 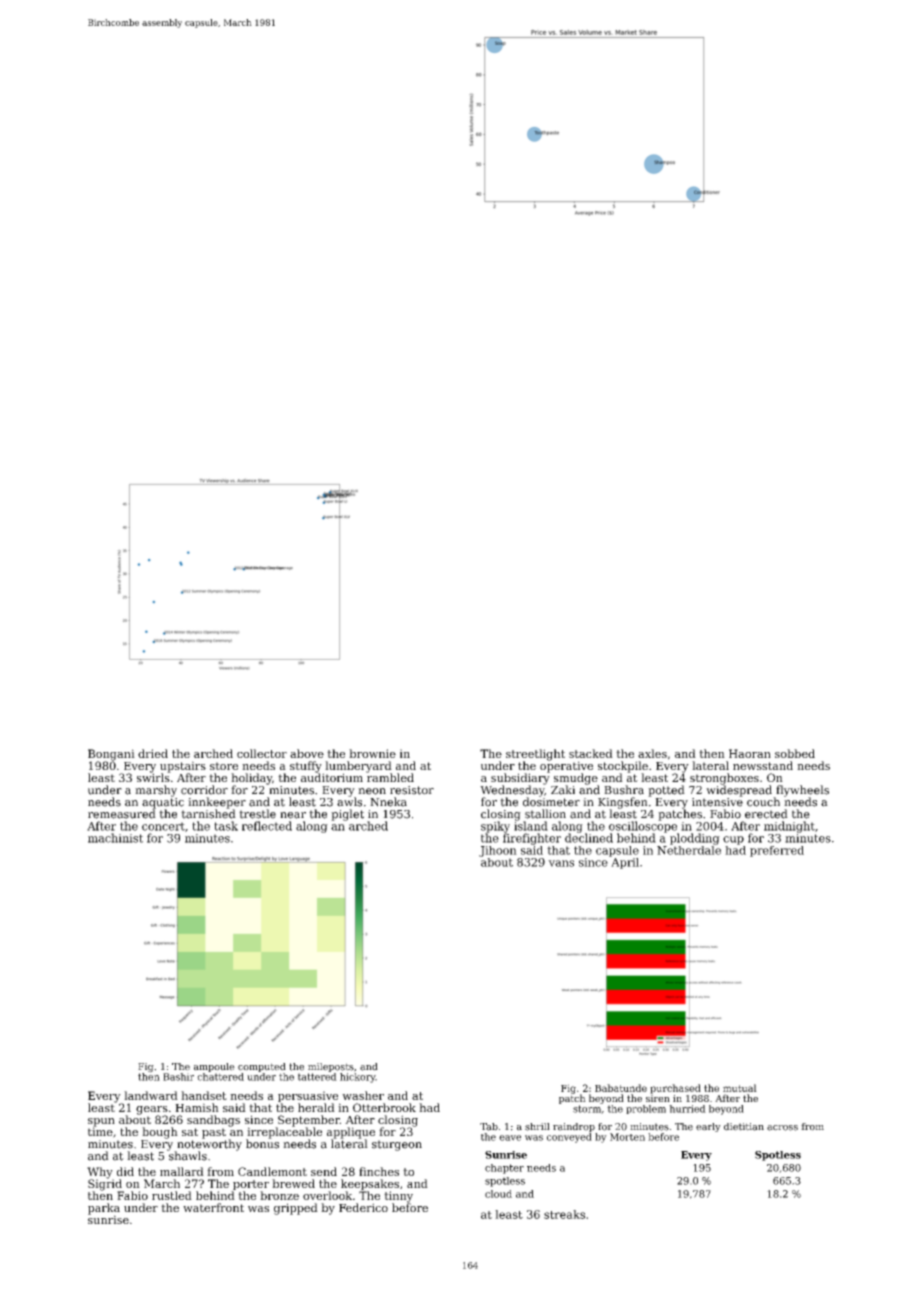 What do you see at coordinates (214, 1067) in the screenshot?
I see `ampoule` at bounding box center [214, 1067].
